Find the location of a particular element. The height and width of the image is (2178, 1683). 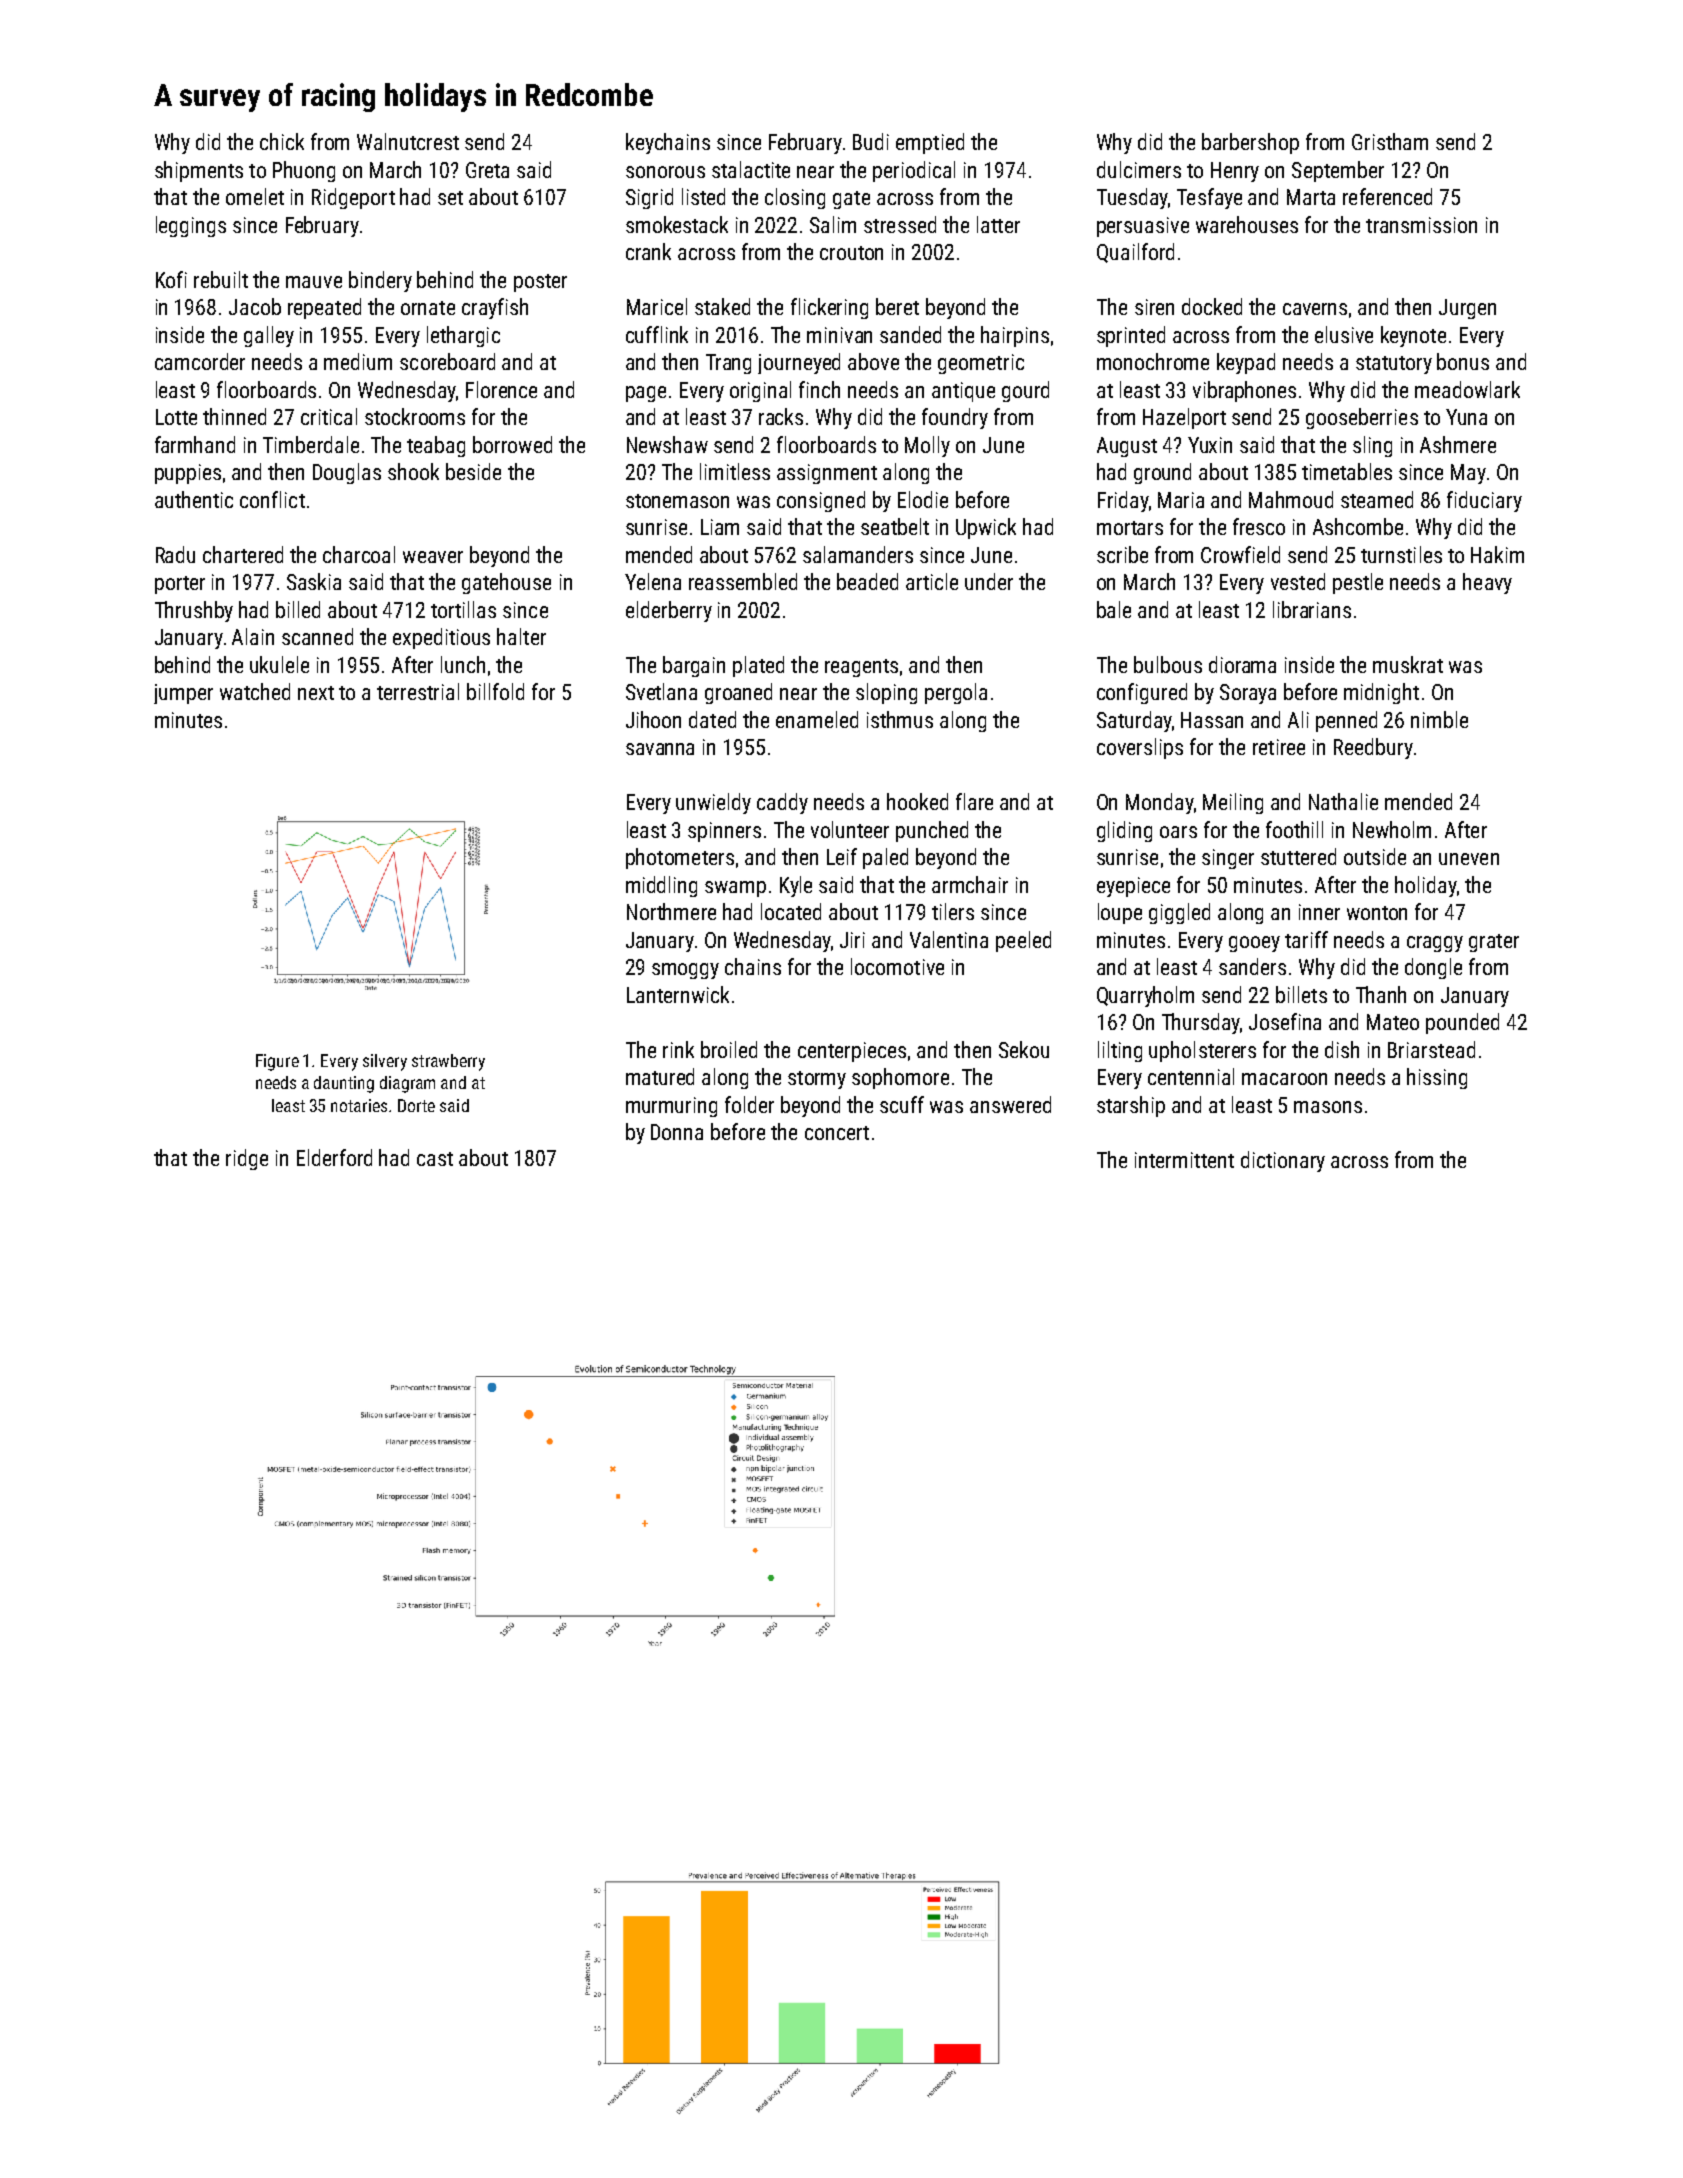

emptied is located at coordinates (930, 143).
